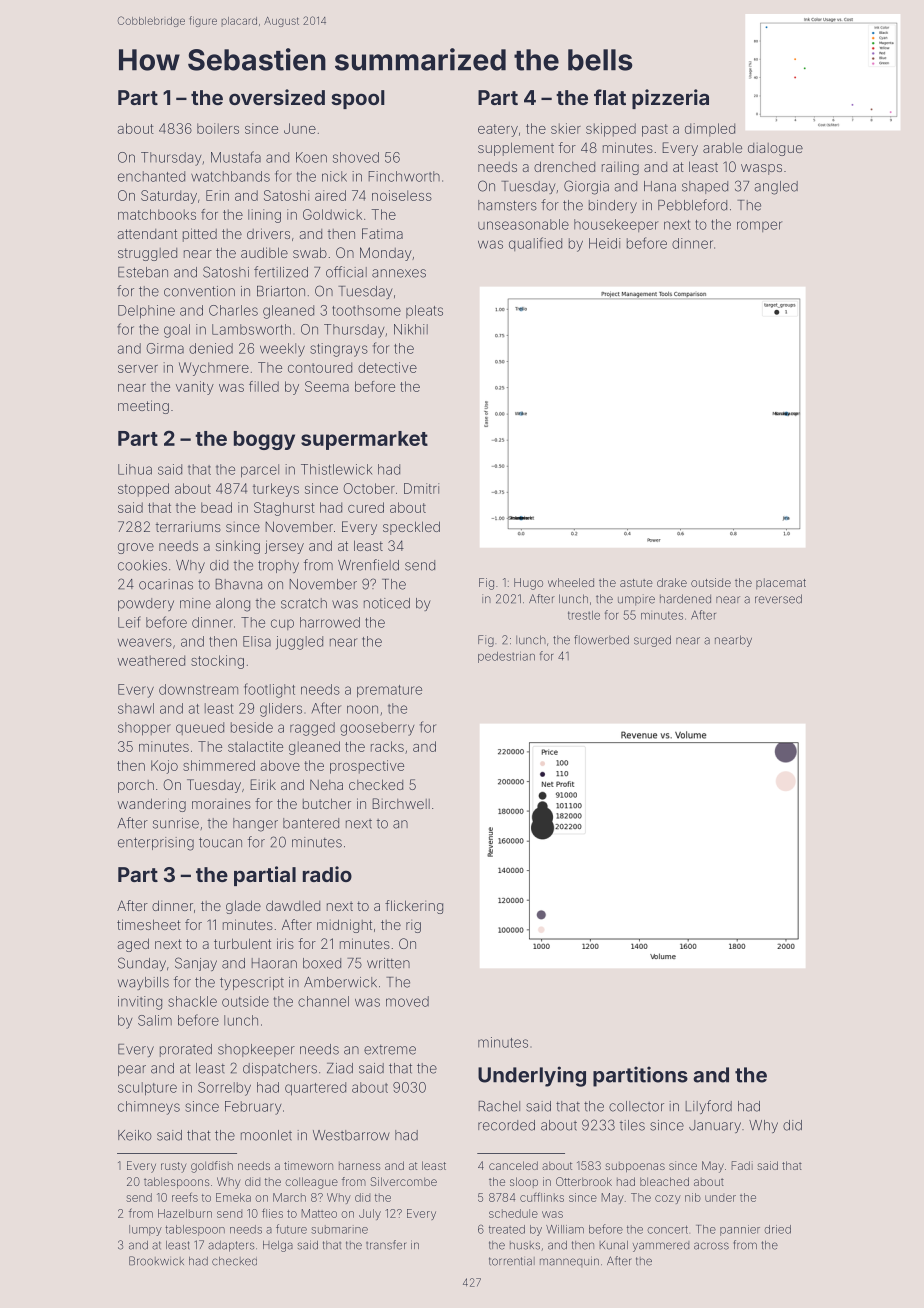 This screenshot has width=924, height=1308. What do you see at coordinates (781, 583) in the screenshot?
I see `placemat` at bounding box center [781, 583].
